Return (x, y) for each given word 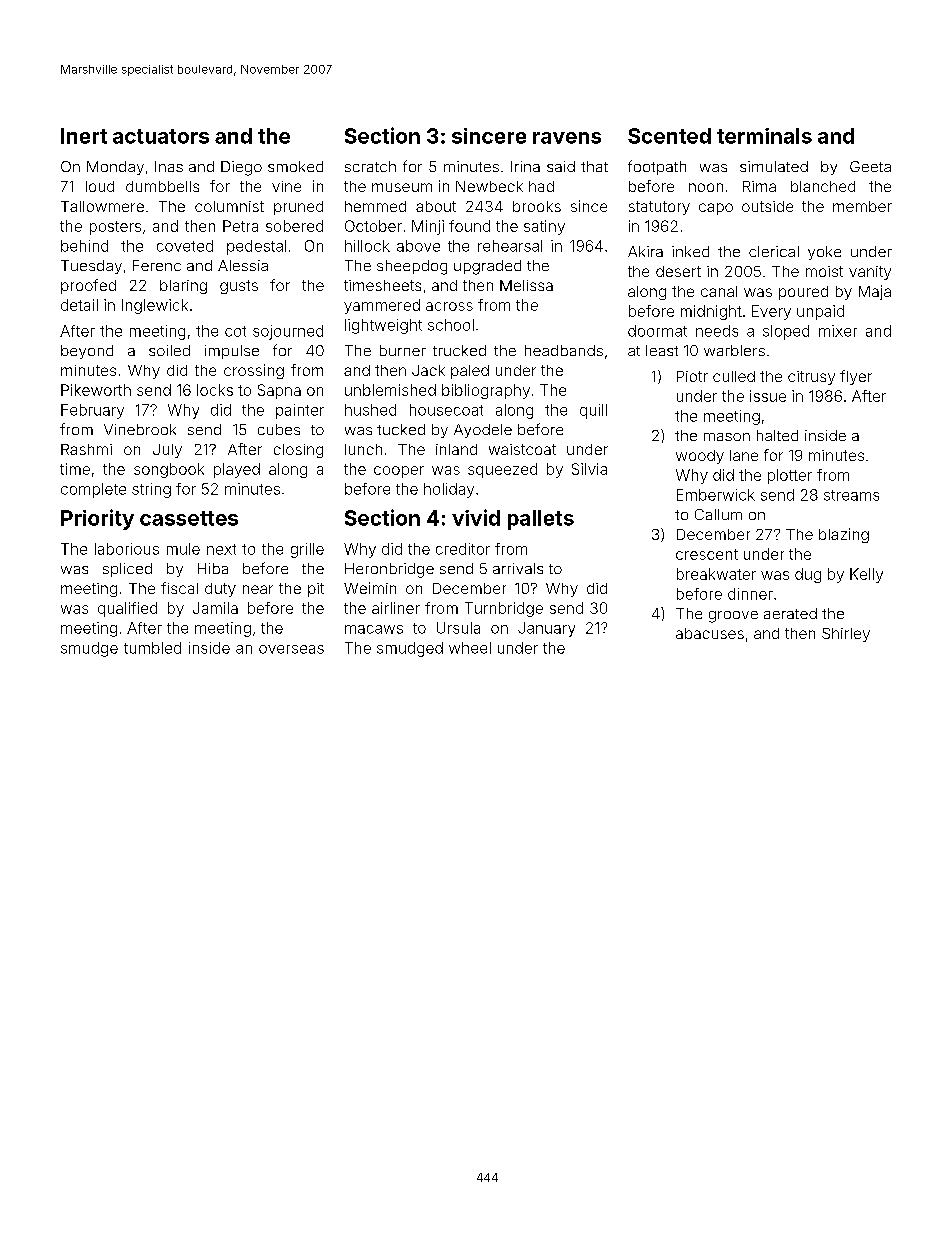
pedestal (256, 247)
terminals (764, 136)
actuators (161, 136)
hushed (370, 410)
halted (777, 435)
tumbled (152, 648)
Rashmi (86, 449)
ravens (567, 138)
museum (402, 187)
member (862, 206)
